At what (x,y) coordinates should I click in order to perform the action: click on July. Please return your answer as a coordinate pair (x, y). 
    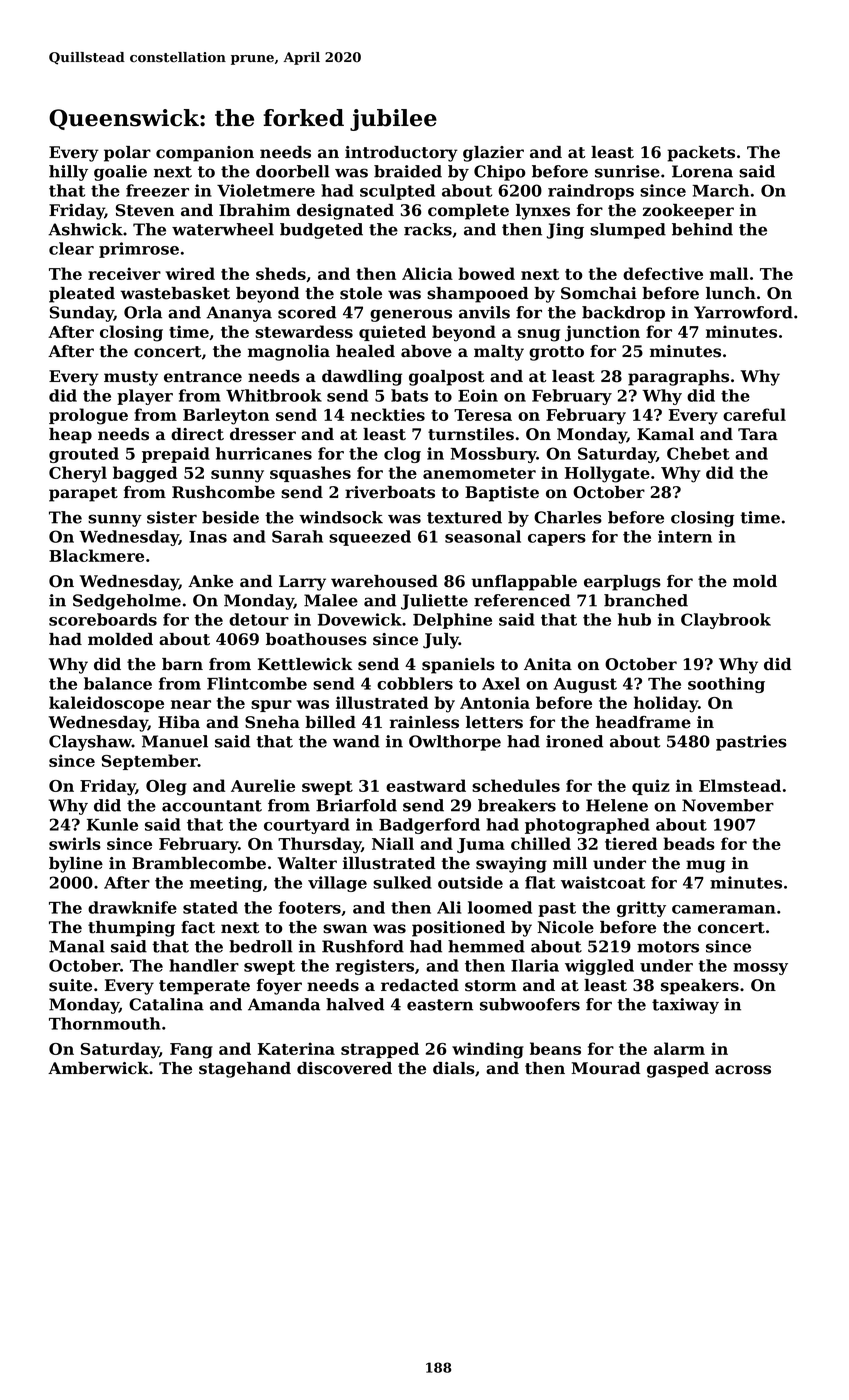
    Looking at the image, I should click on (441, 641).
